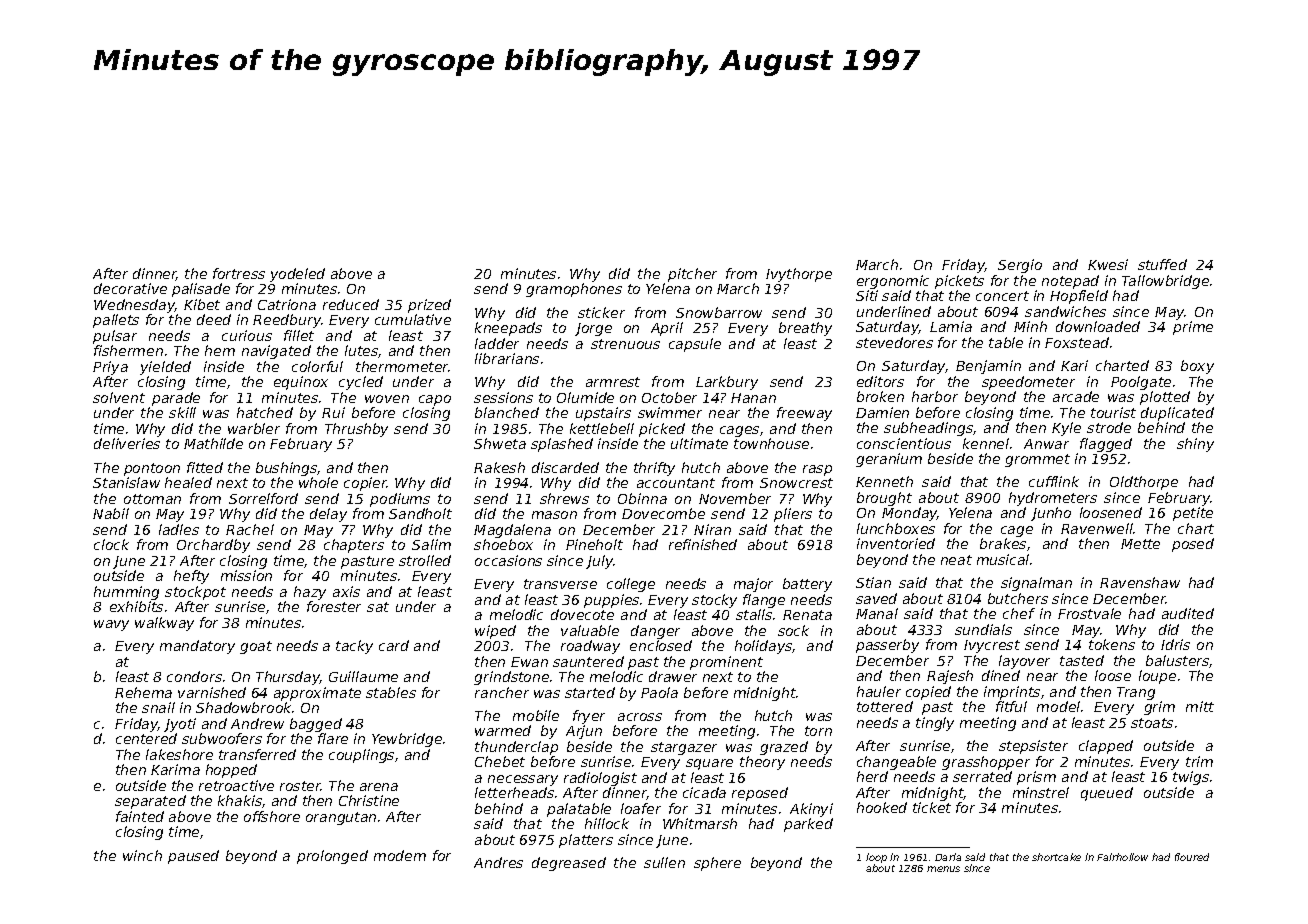 Image resolution: width=1308 pixels, height=924 pixels. Describe the element at coordinates (239, 273) in the page. I see `fortress` at that location.
